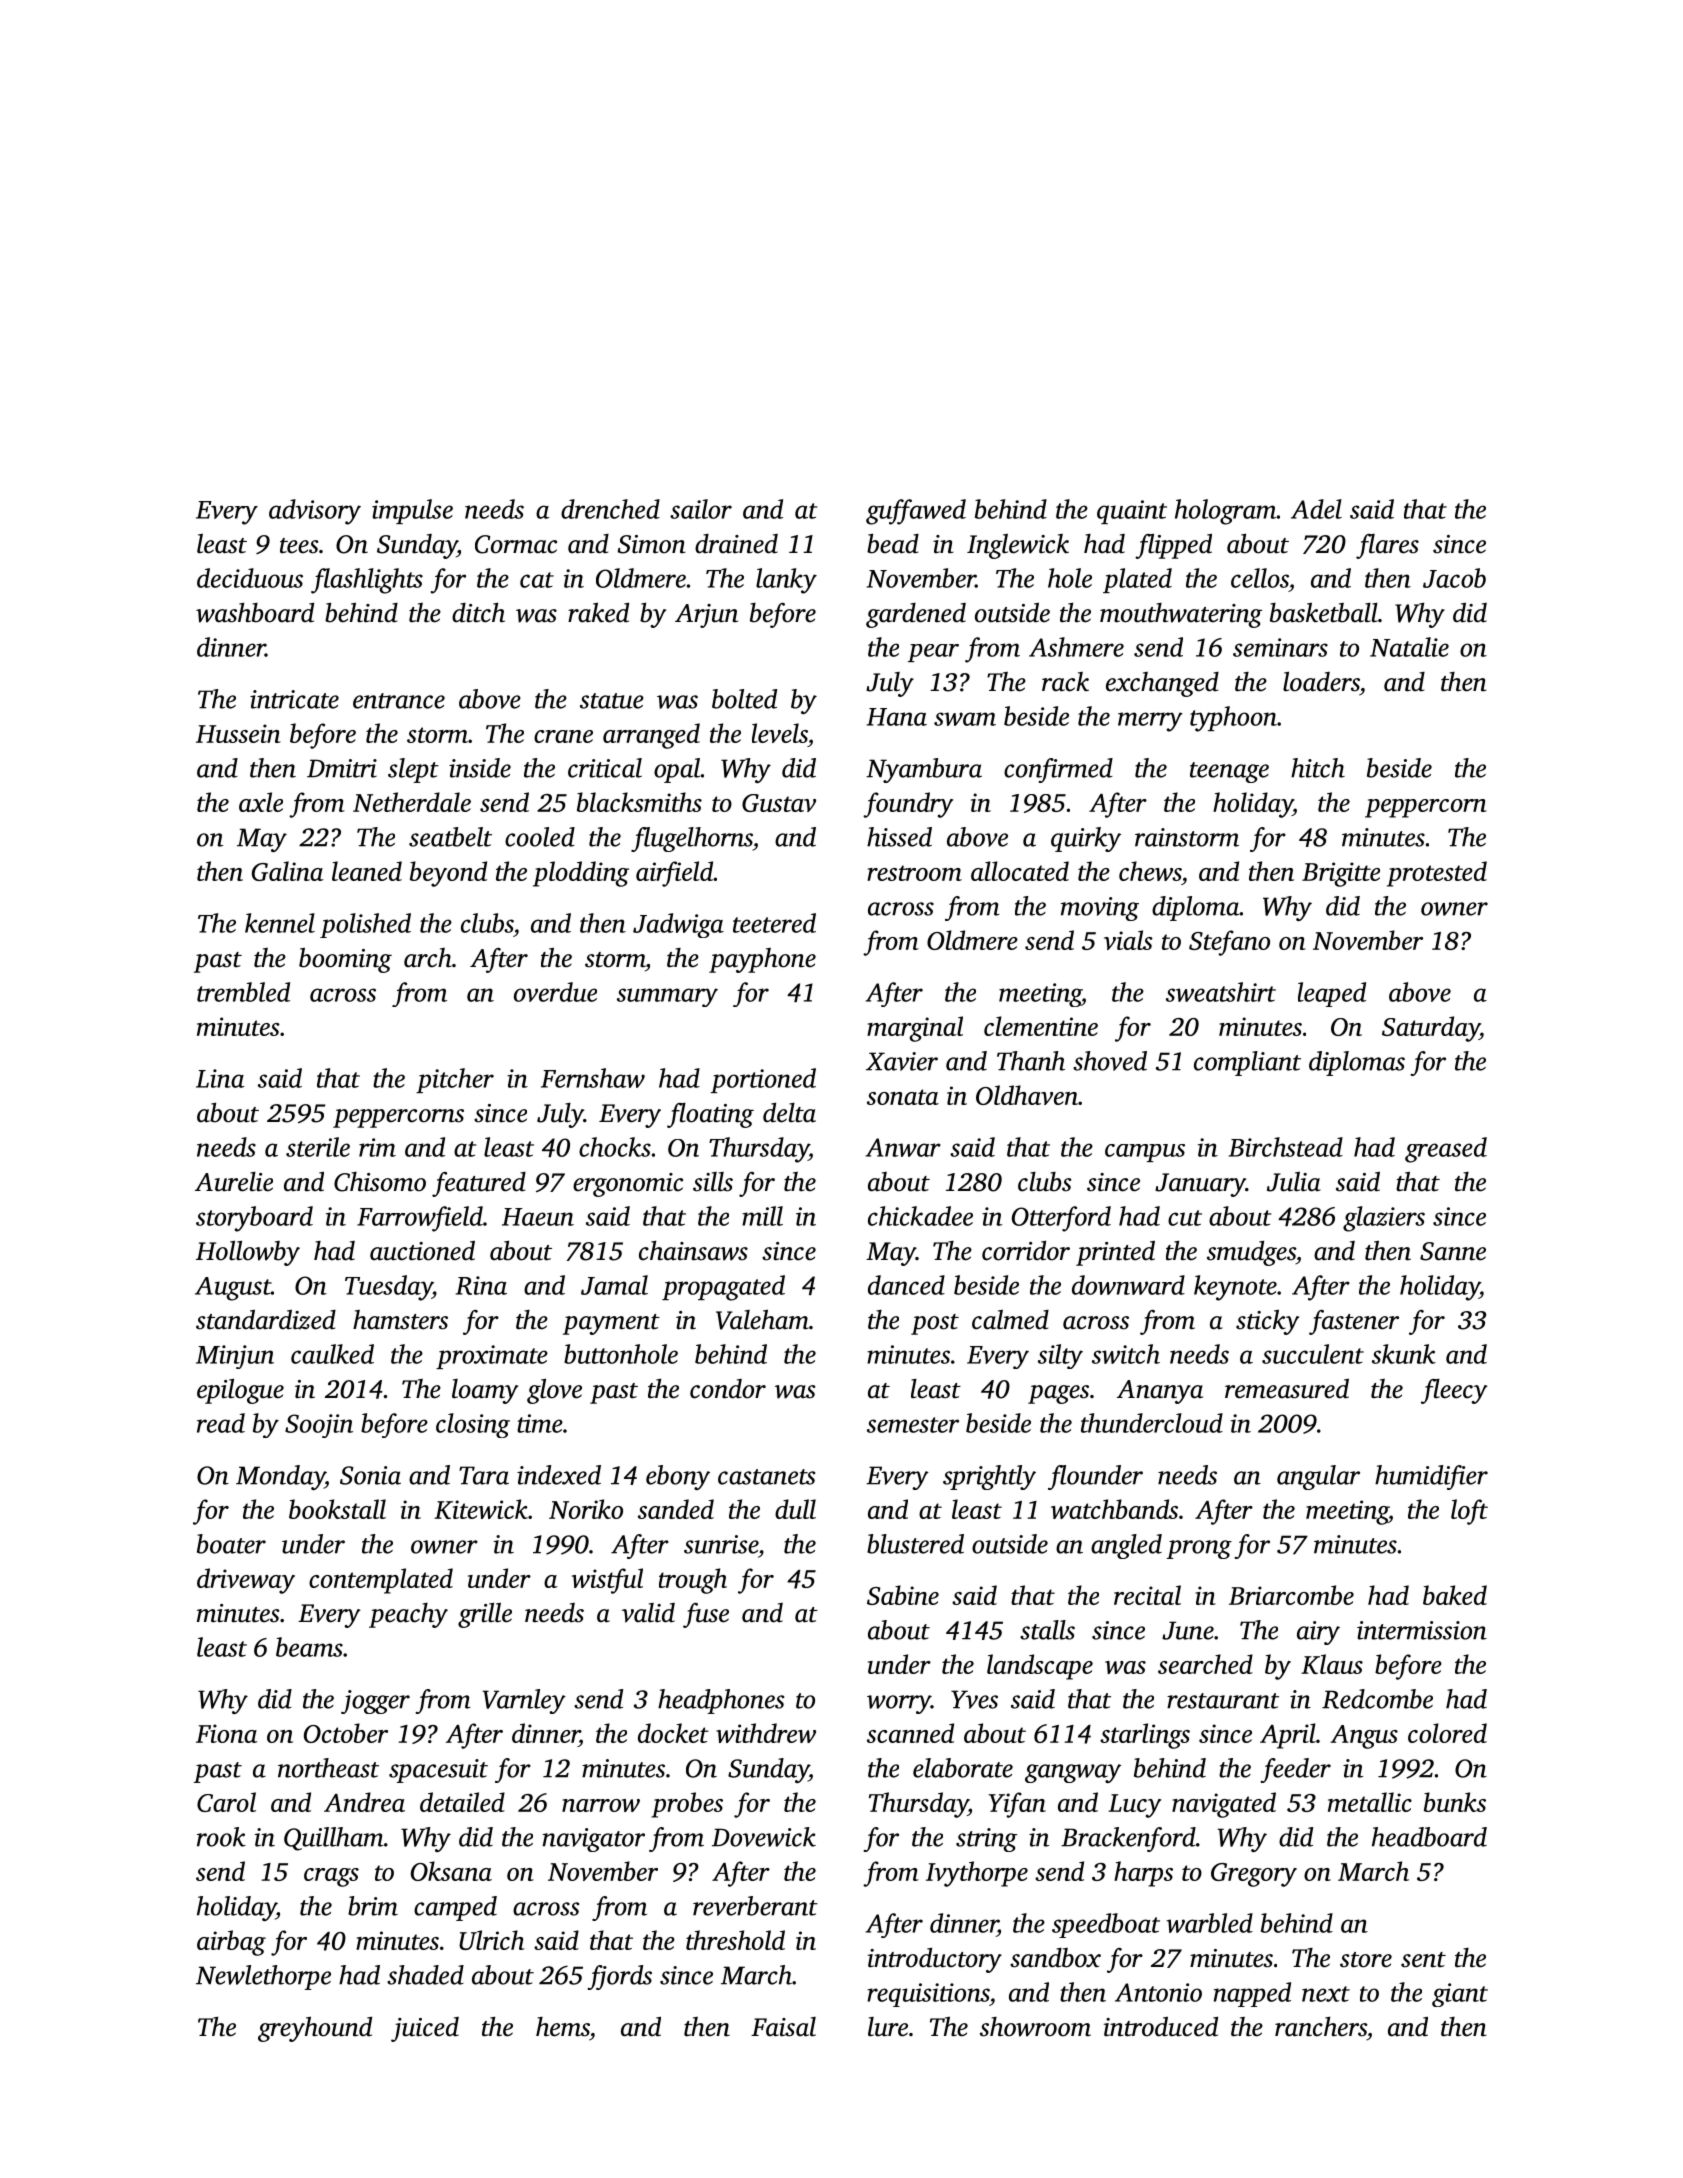  Describe the element at coordinates (255, 613) in the document. I see `washboard` at that location.
